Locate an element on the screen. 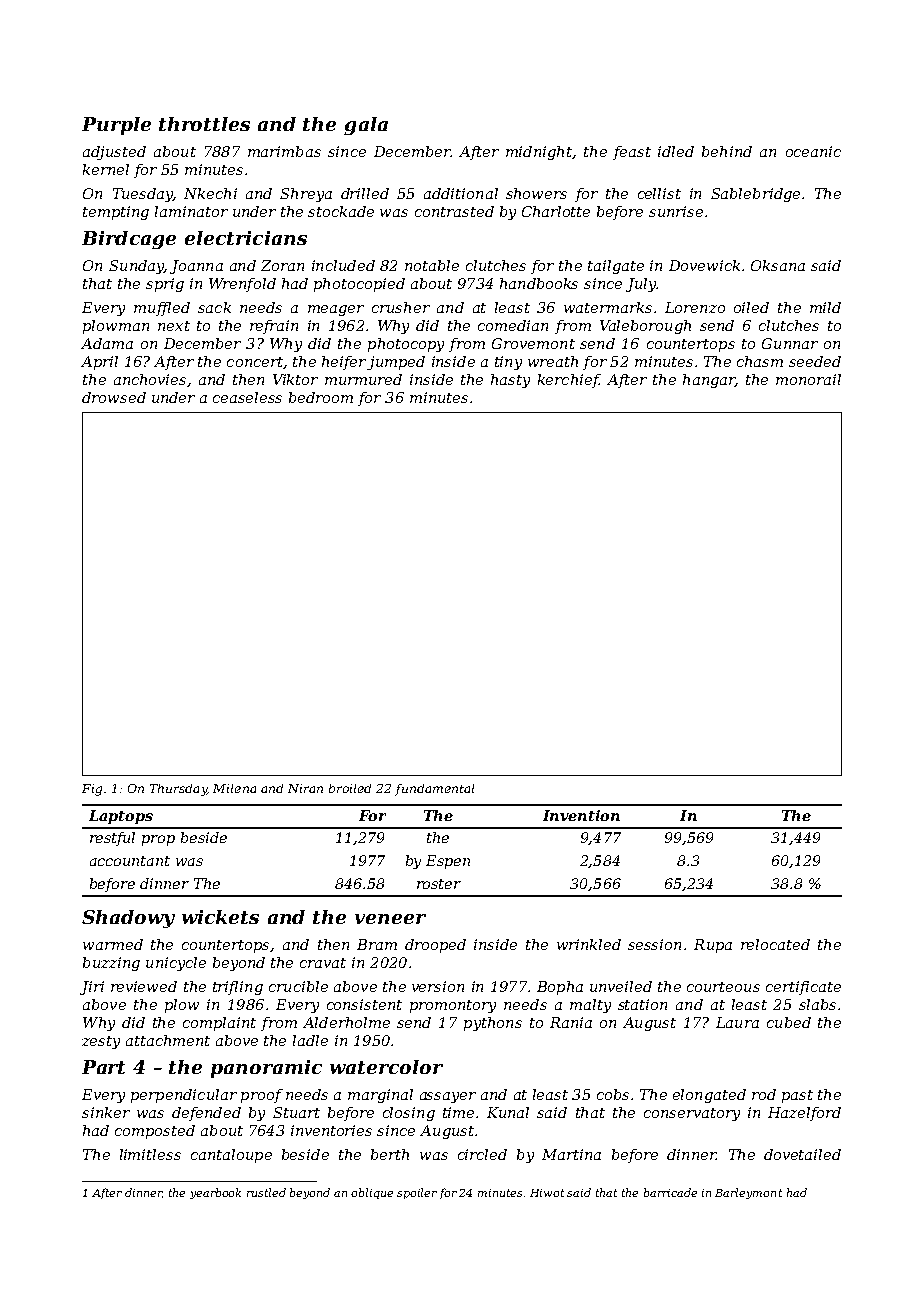  Valeborough is located at coordinates (645, 327).
